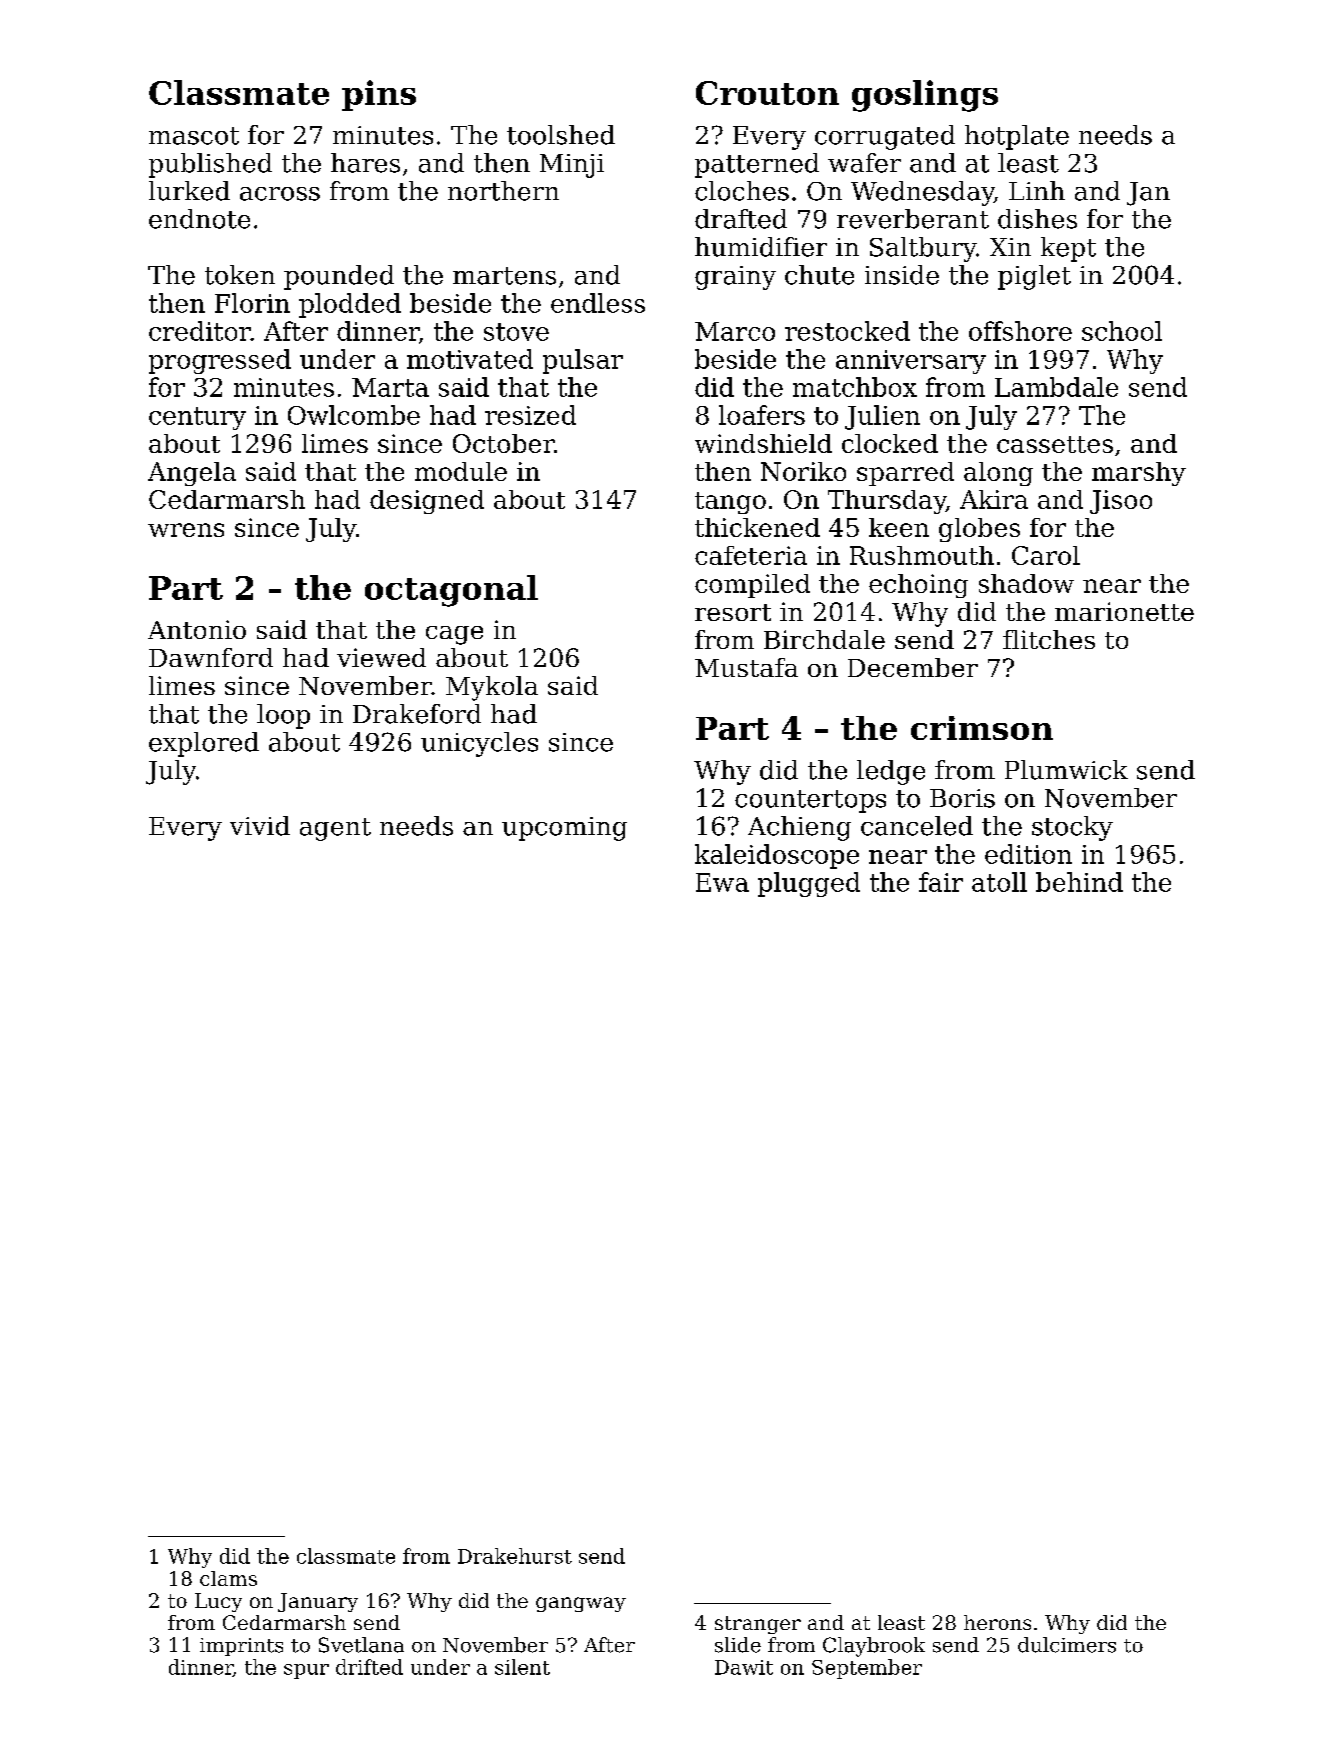 Image resolution: width=1344 pixels, height=1740 pixels. I want to click on explored, so click(204, 744).
